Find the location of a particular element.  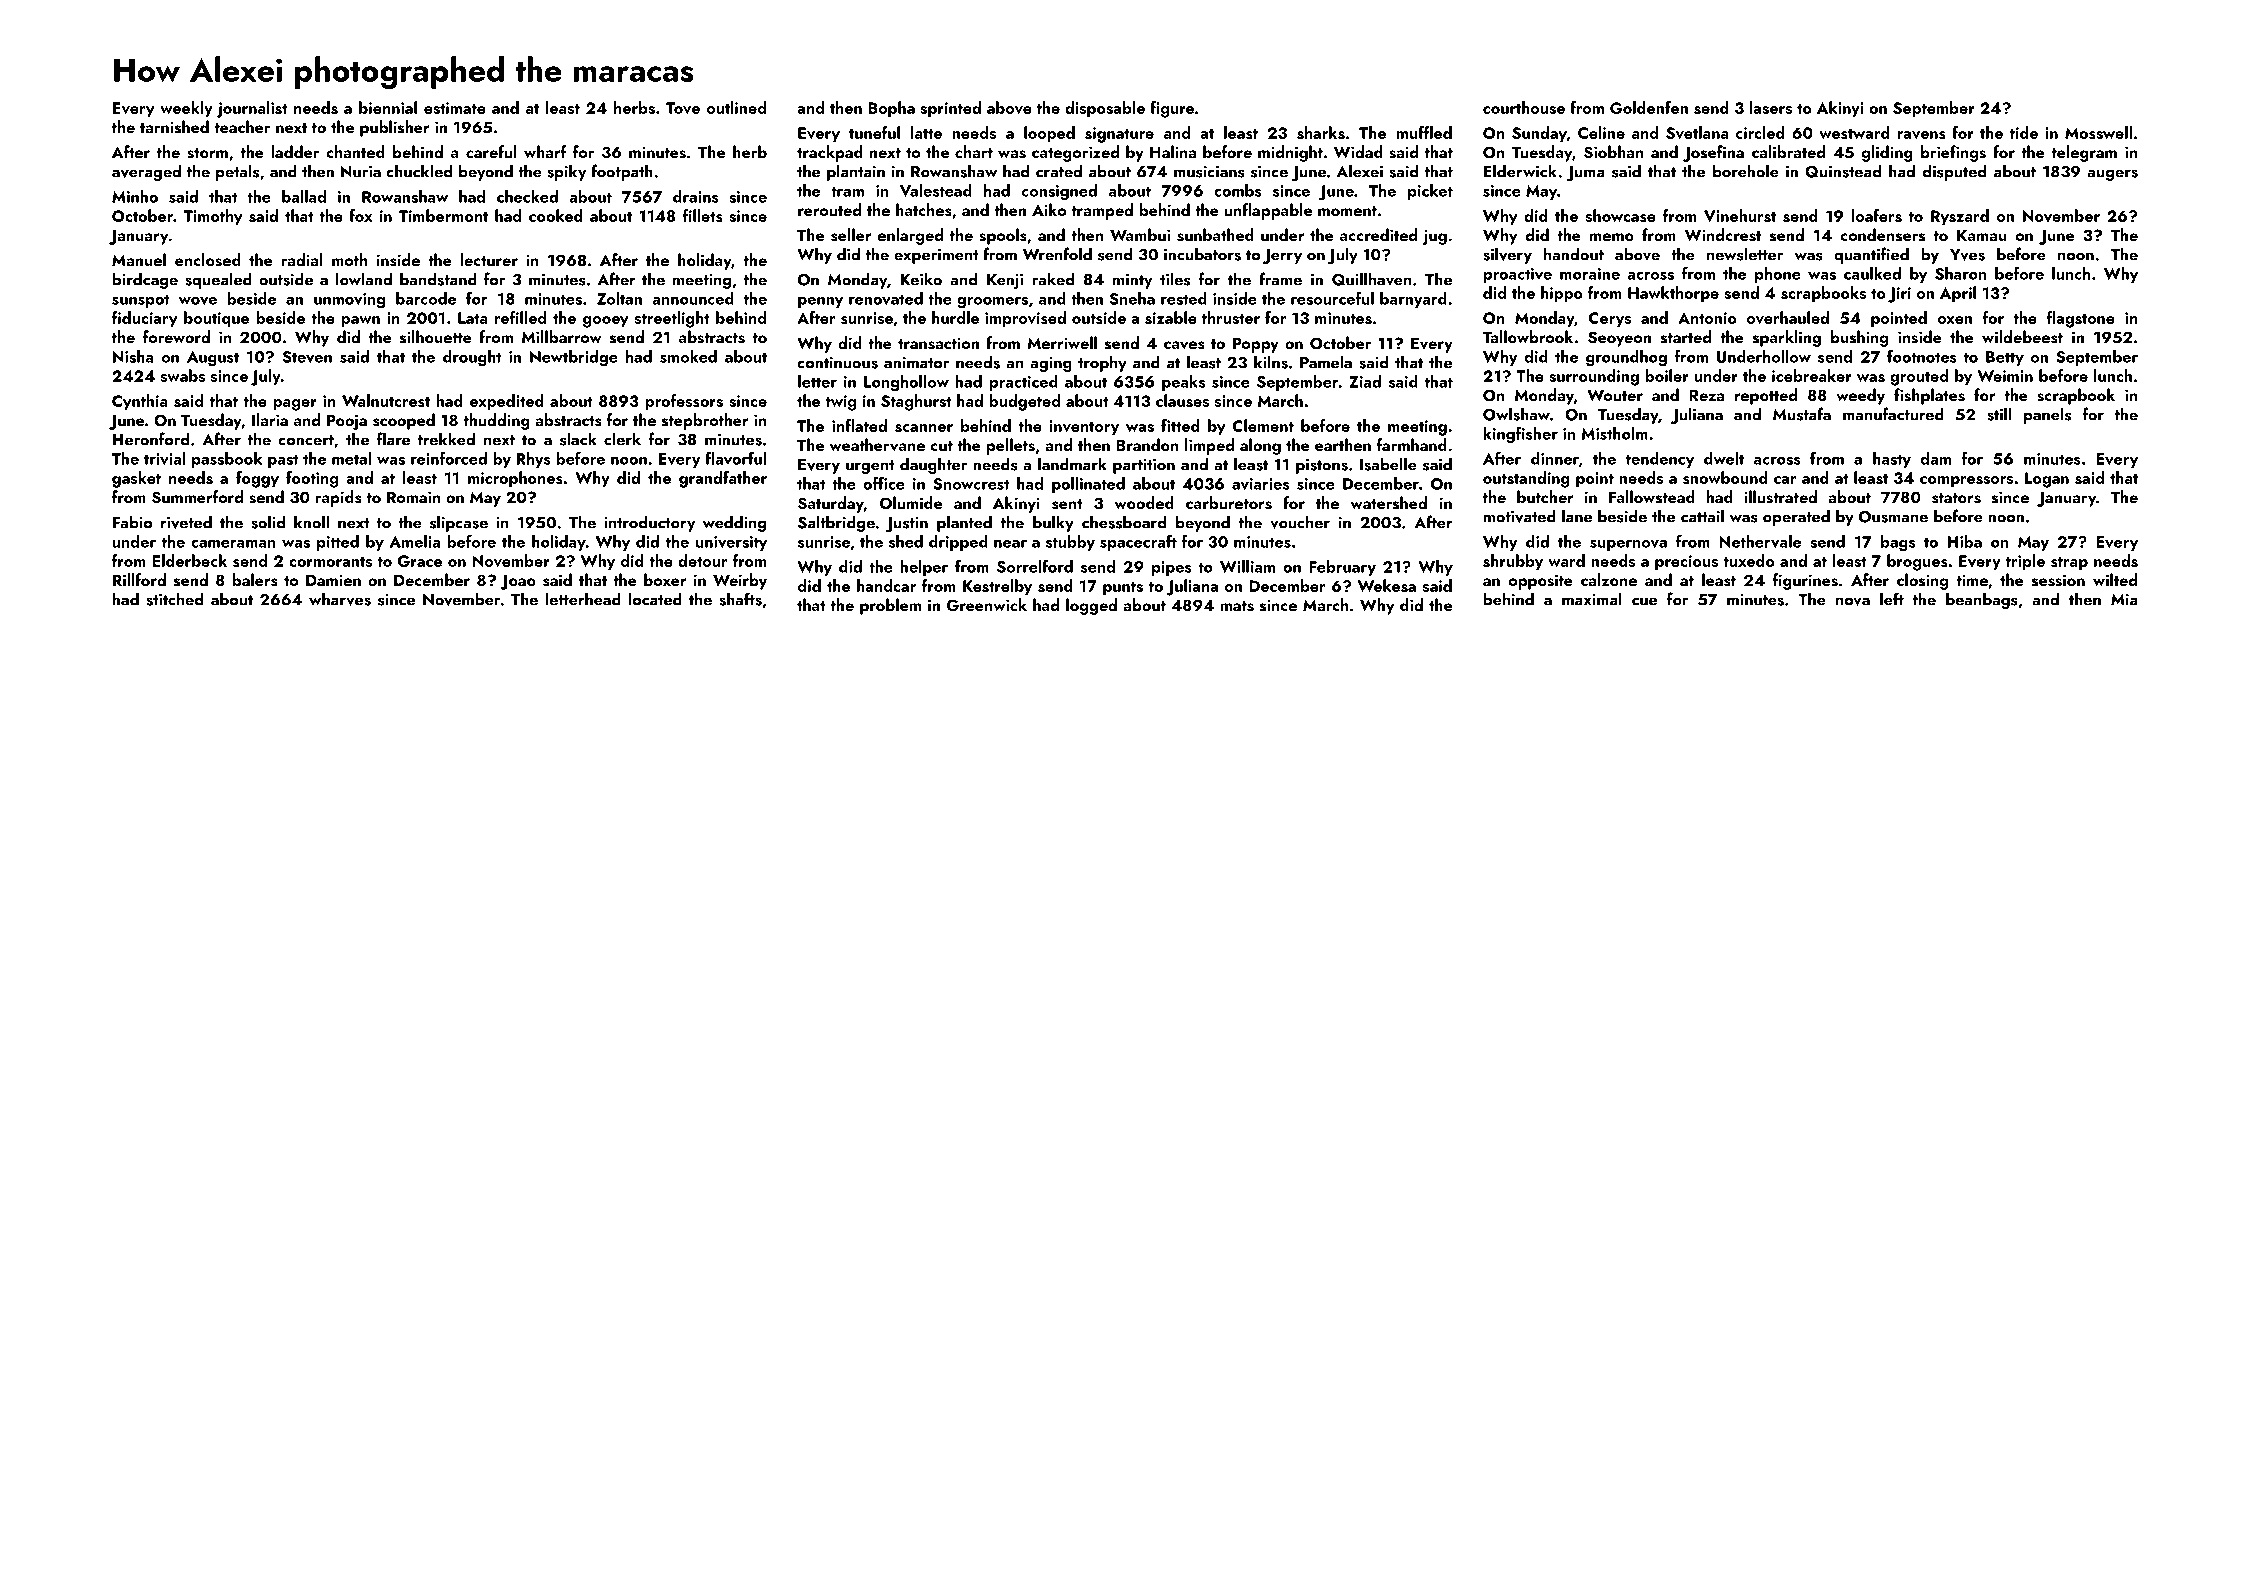

lasers is located at coordinates (1771, 107).
